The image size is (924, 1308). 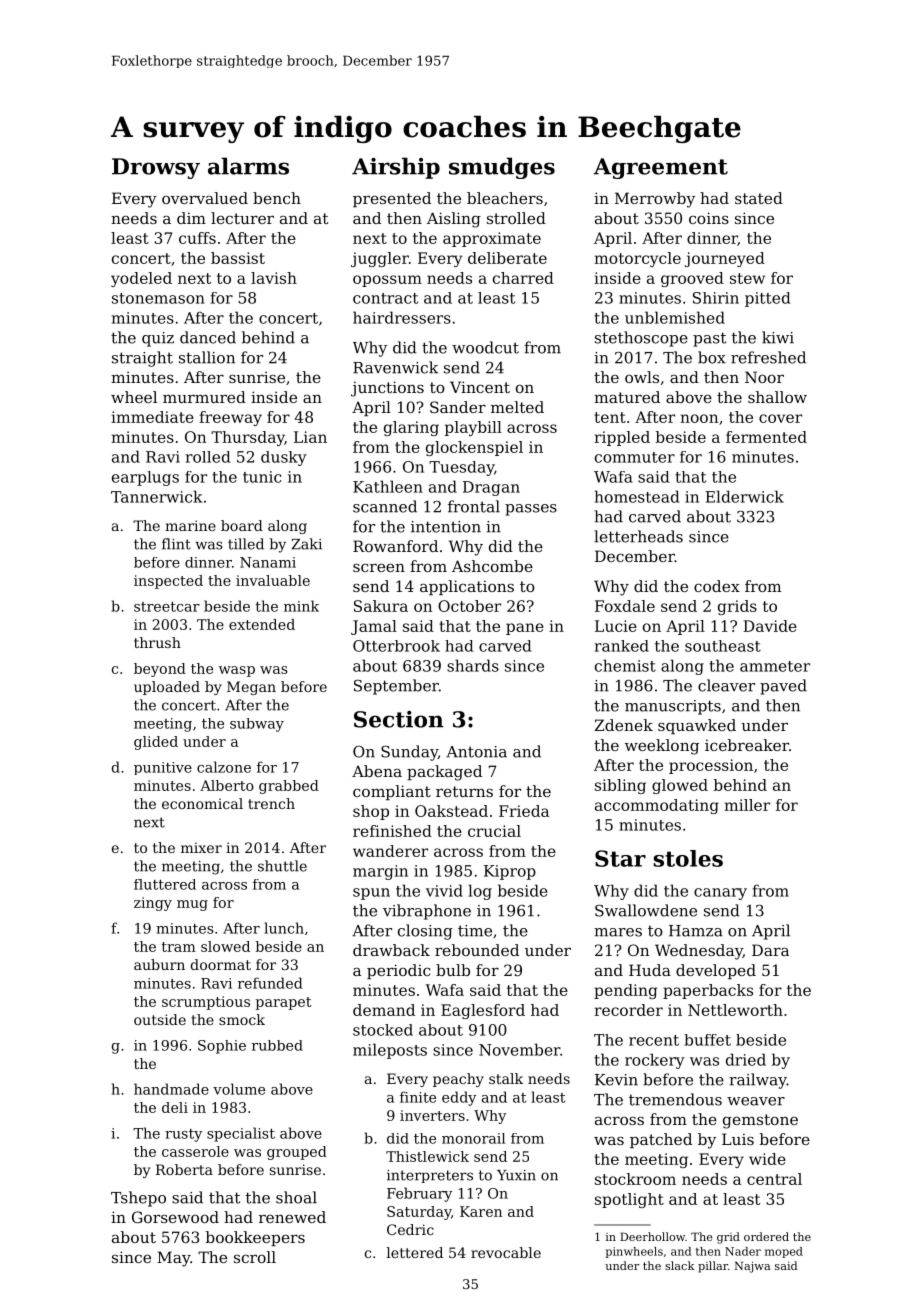 What do you see at coordinates (248, 166) in the image?
I see `alarms` at bounding box center [248, 166].
